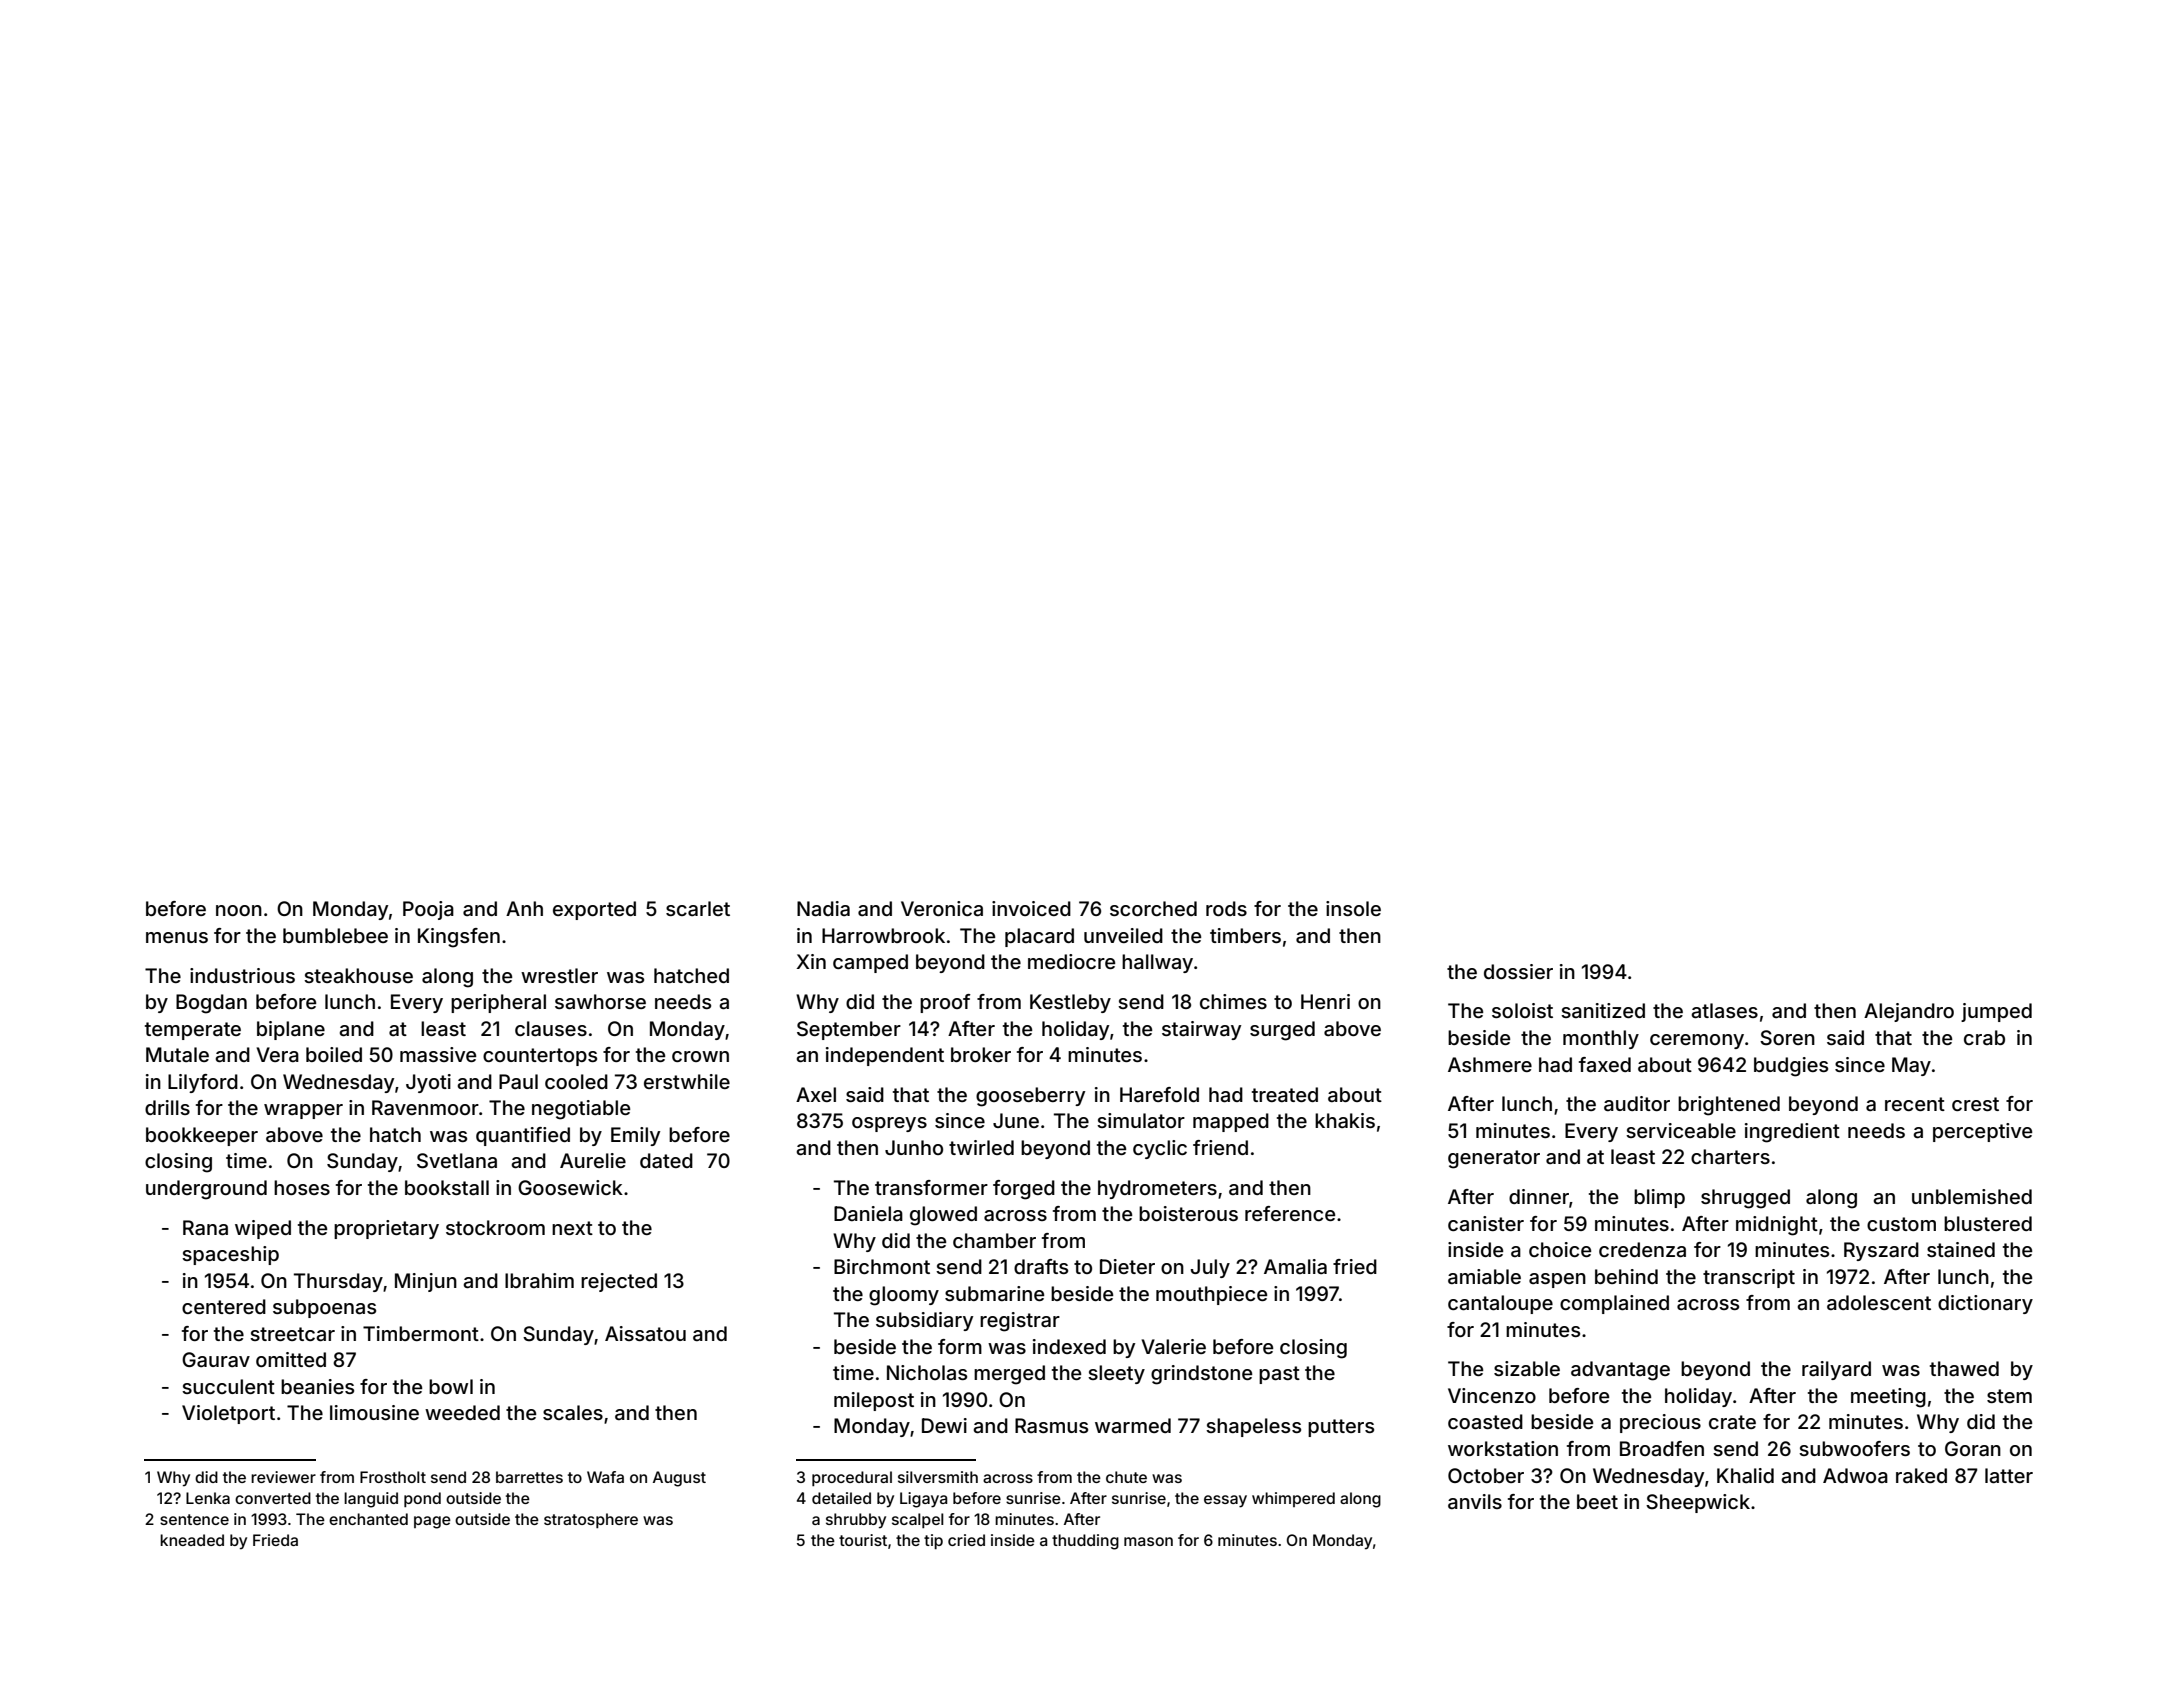 Image resolution: width=2178 pixels, height=1683 pixels. I want to click on Bogdan, so click(211, 1004).
